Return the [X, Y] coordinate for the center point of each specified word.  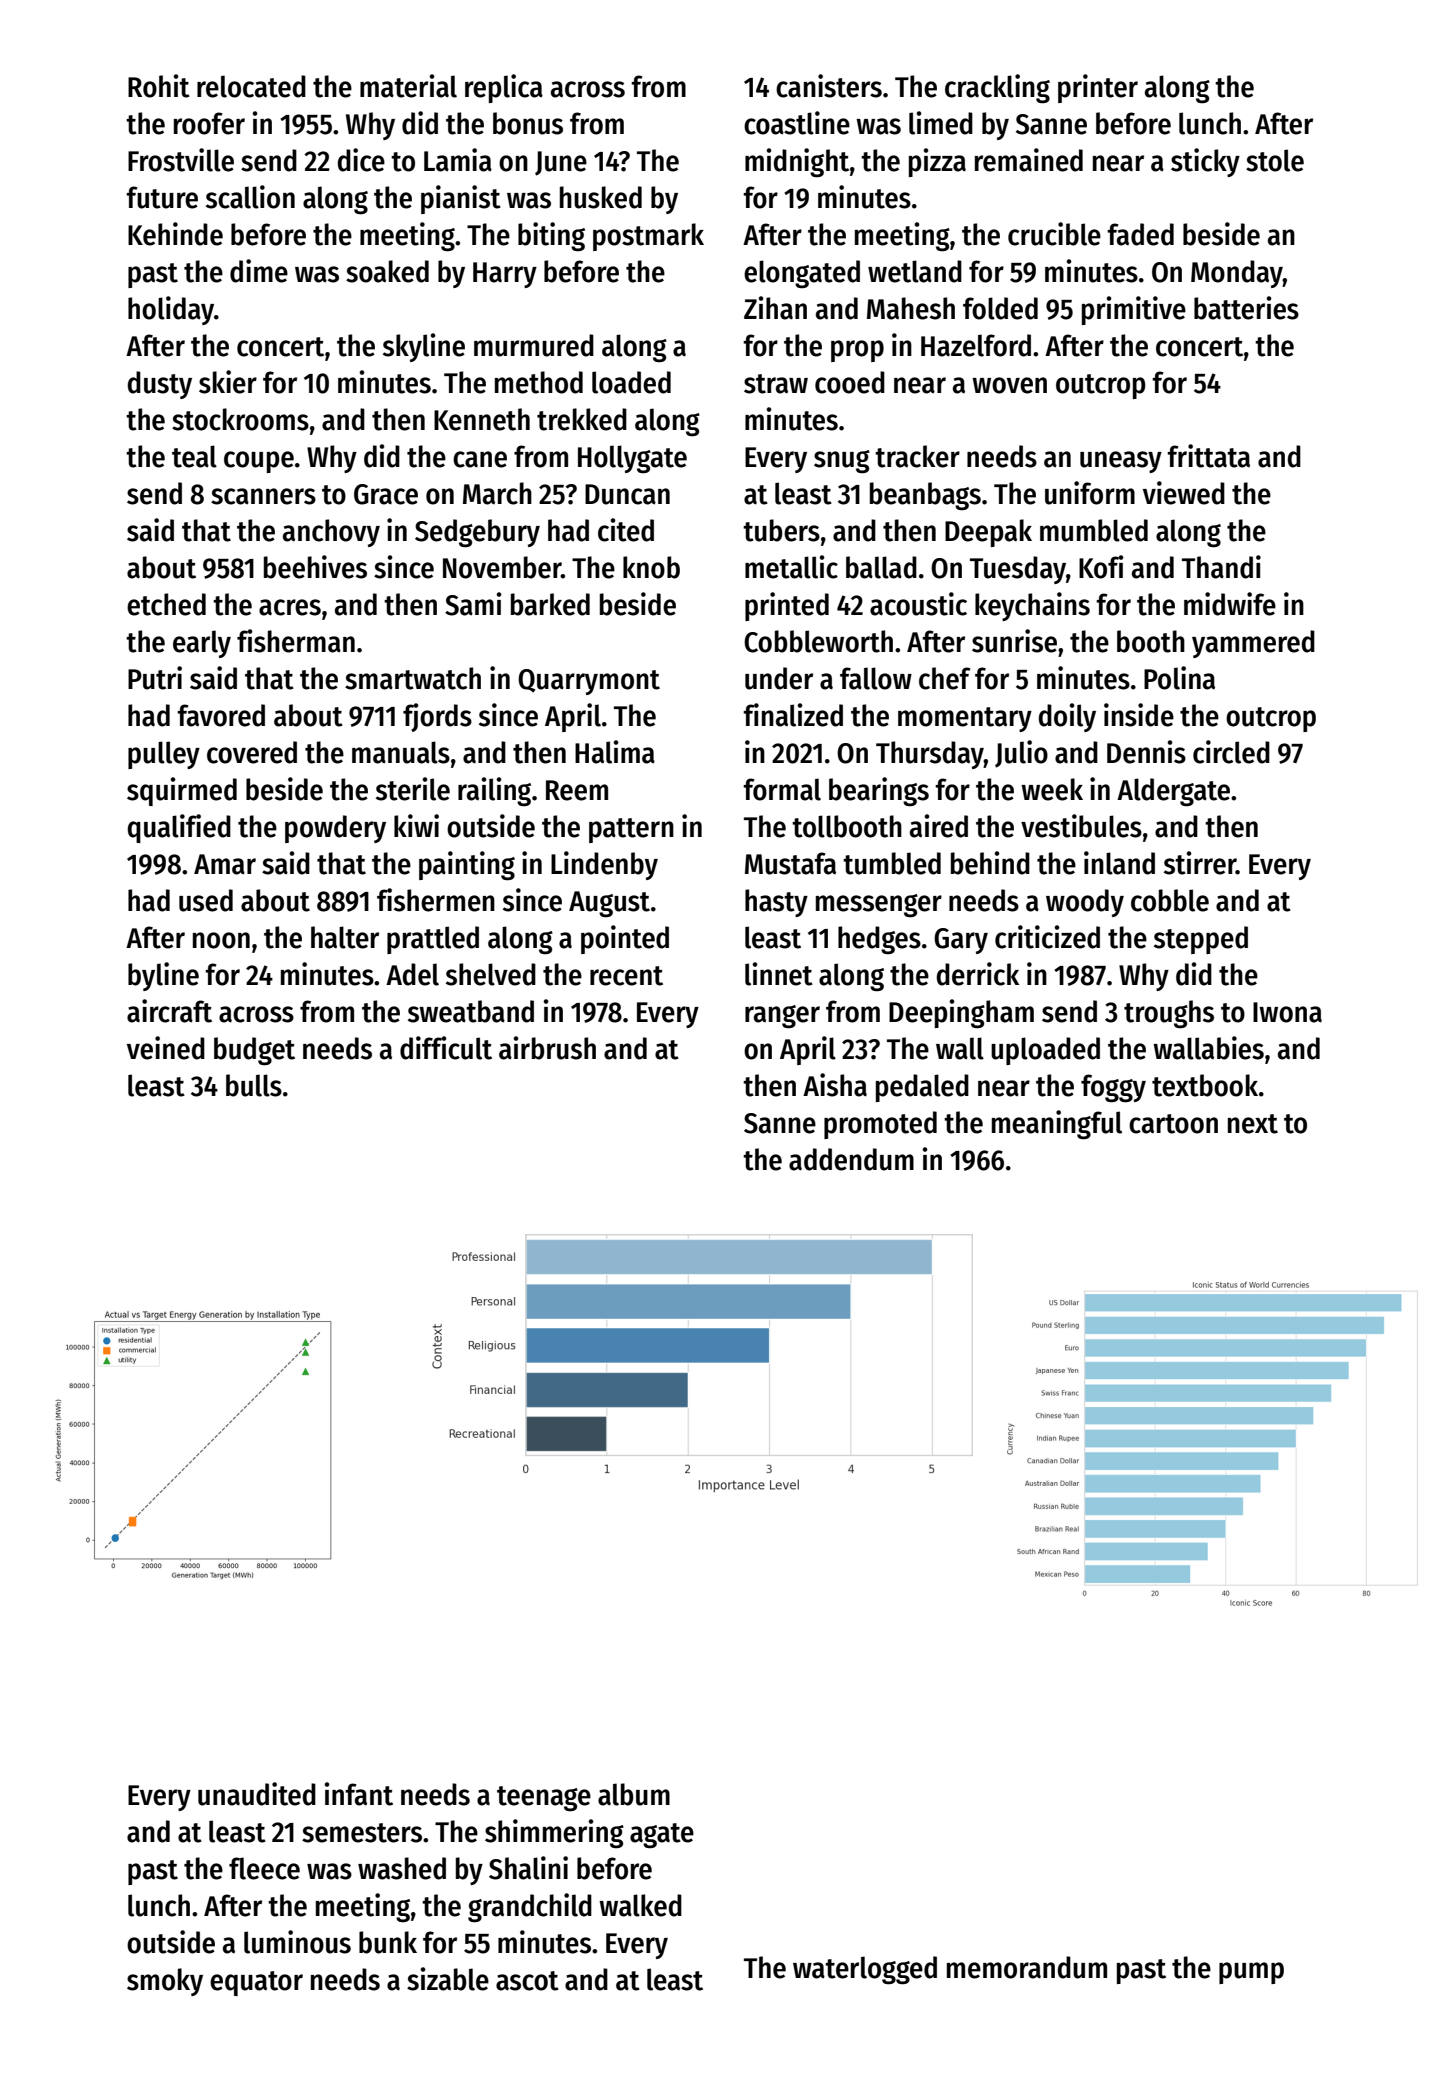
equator [256, 1983]
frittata [1208, 456]
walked [640, 1905]
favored [221, 715]
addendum [851, 1159]
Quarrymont [589, 682]
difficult [446, 1048]
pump [1251, 1973]
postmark [648, 237]
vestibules [1081, 826]
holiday [171, 310]
